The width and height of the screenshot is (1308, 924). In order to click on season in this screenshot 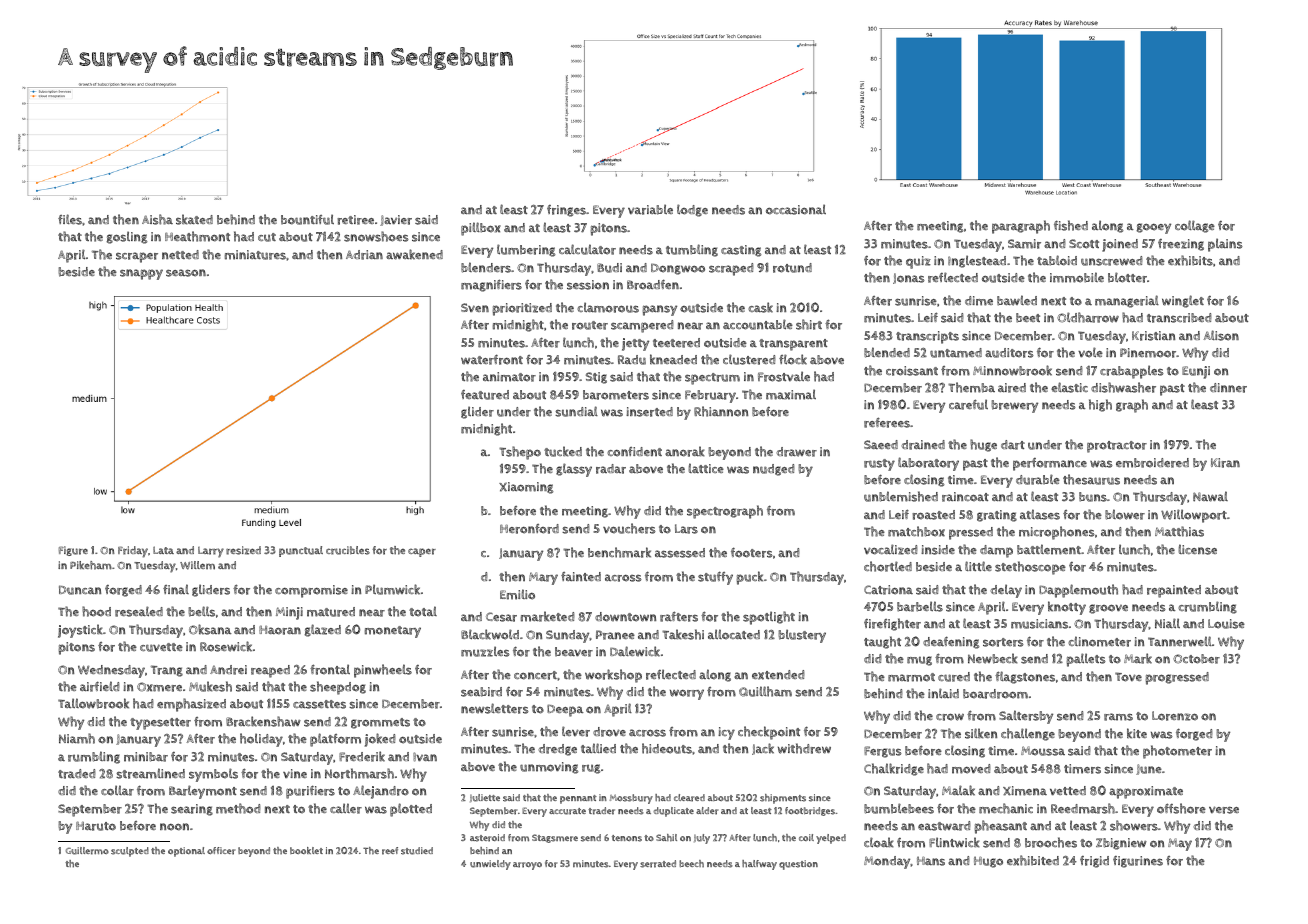, I will do `click(186, 273)`.
